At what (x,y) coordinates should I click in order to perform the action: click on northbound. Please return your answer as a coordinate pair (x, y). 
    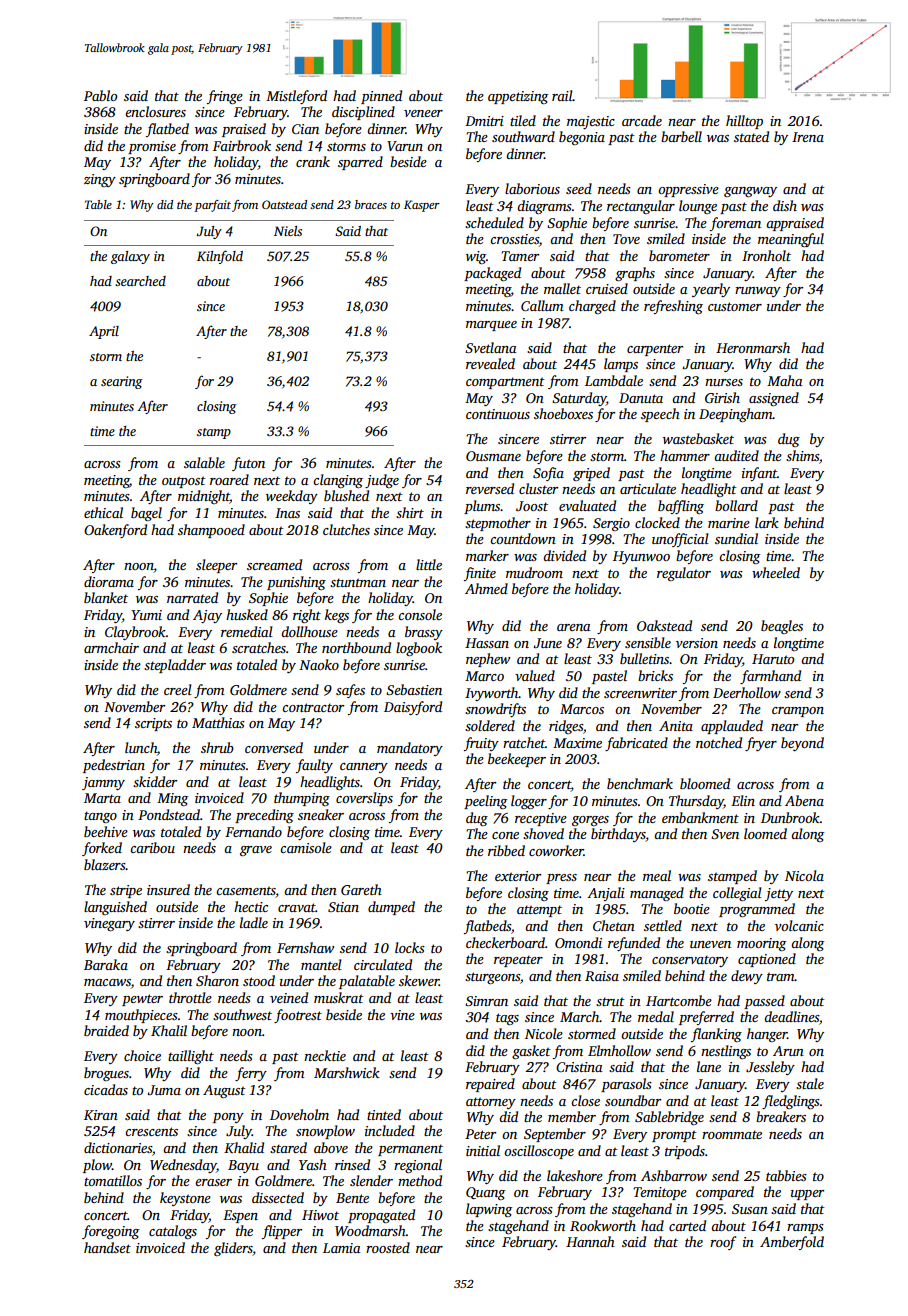
    Looking at the image, I should click on (356, 647).
